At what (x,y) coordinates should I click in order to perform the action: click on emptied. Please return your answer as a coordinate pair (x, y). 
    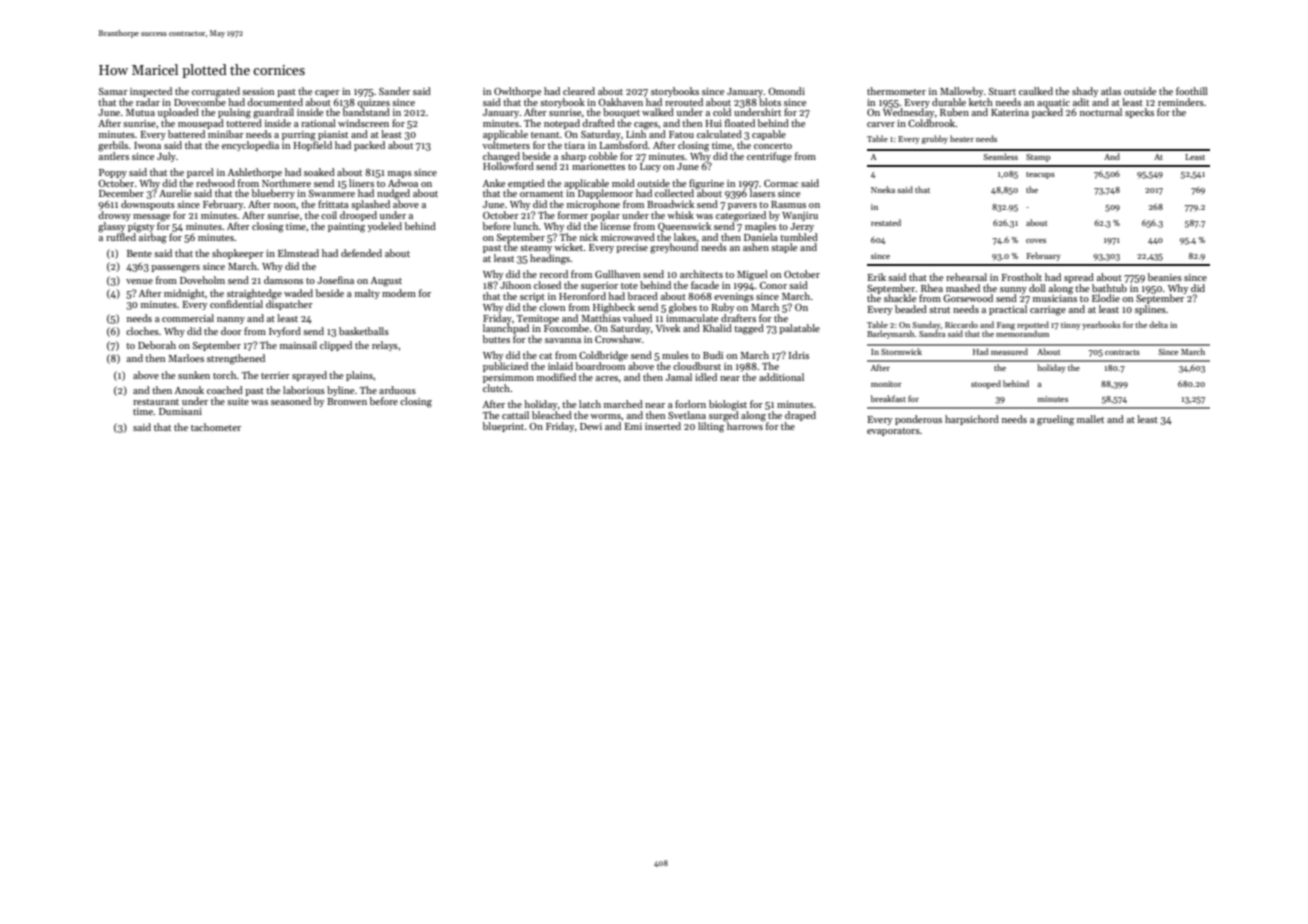
    Looking at the image, I should click on (526, 184).
